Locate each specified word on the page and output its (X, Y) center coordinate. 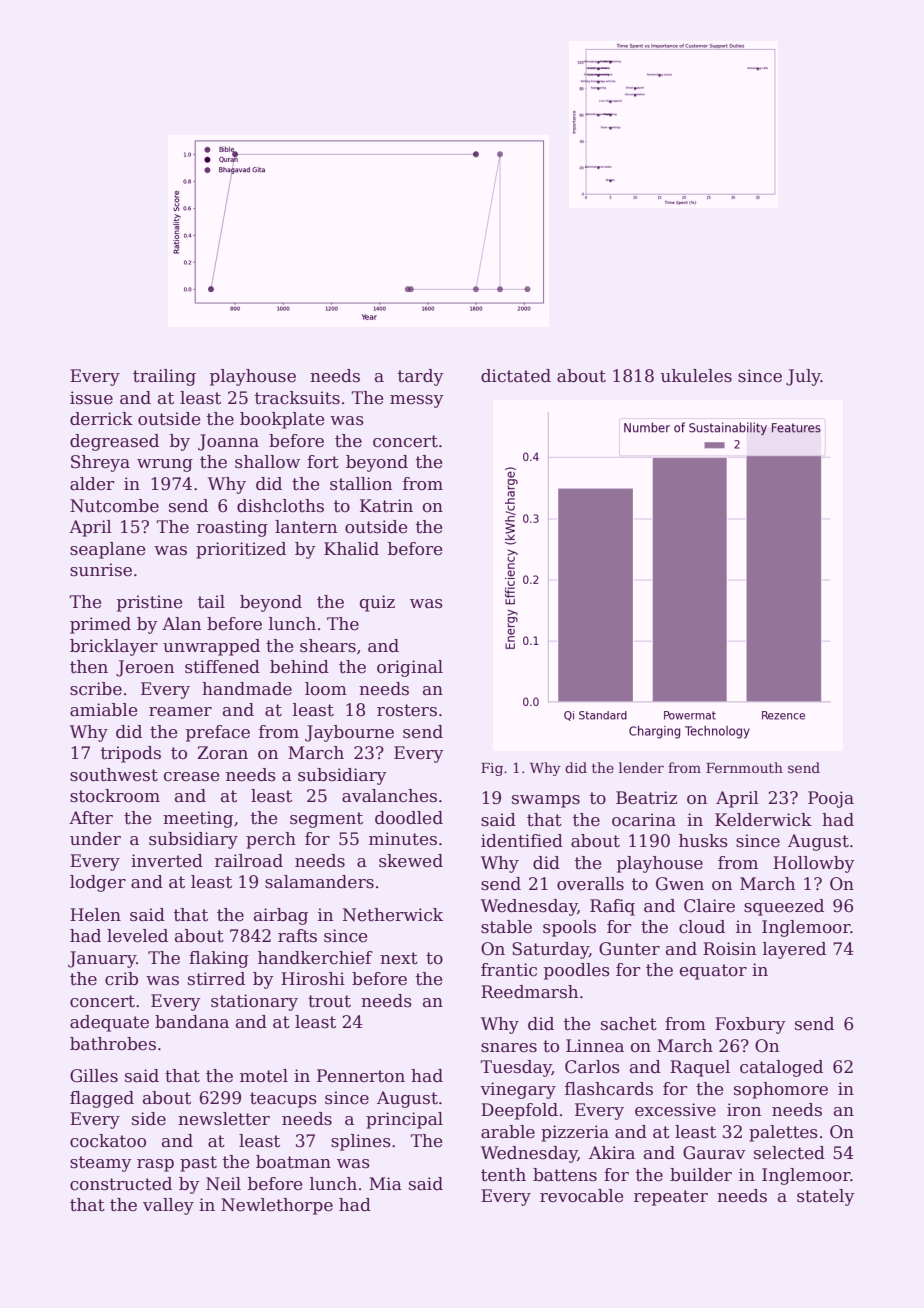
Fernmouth (744, 767)
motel (264, 1076)
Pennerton (361, 1076)
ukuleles (696, 376)
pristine (149, 603)
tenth (503, 1175)
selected (789, 1153)
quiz (377, 603)
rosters (407, 710)
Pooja (831, 799)
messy (417, 401)
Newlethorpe (277, 1206)
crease (191, 777)
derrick (101, 419)
